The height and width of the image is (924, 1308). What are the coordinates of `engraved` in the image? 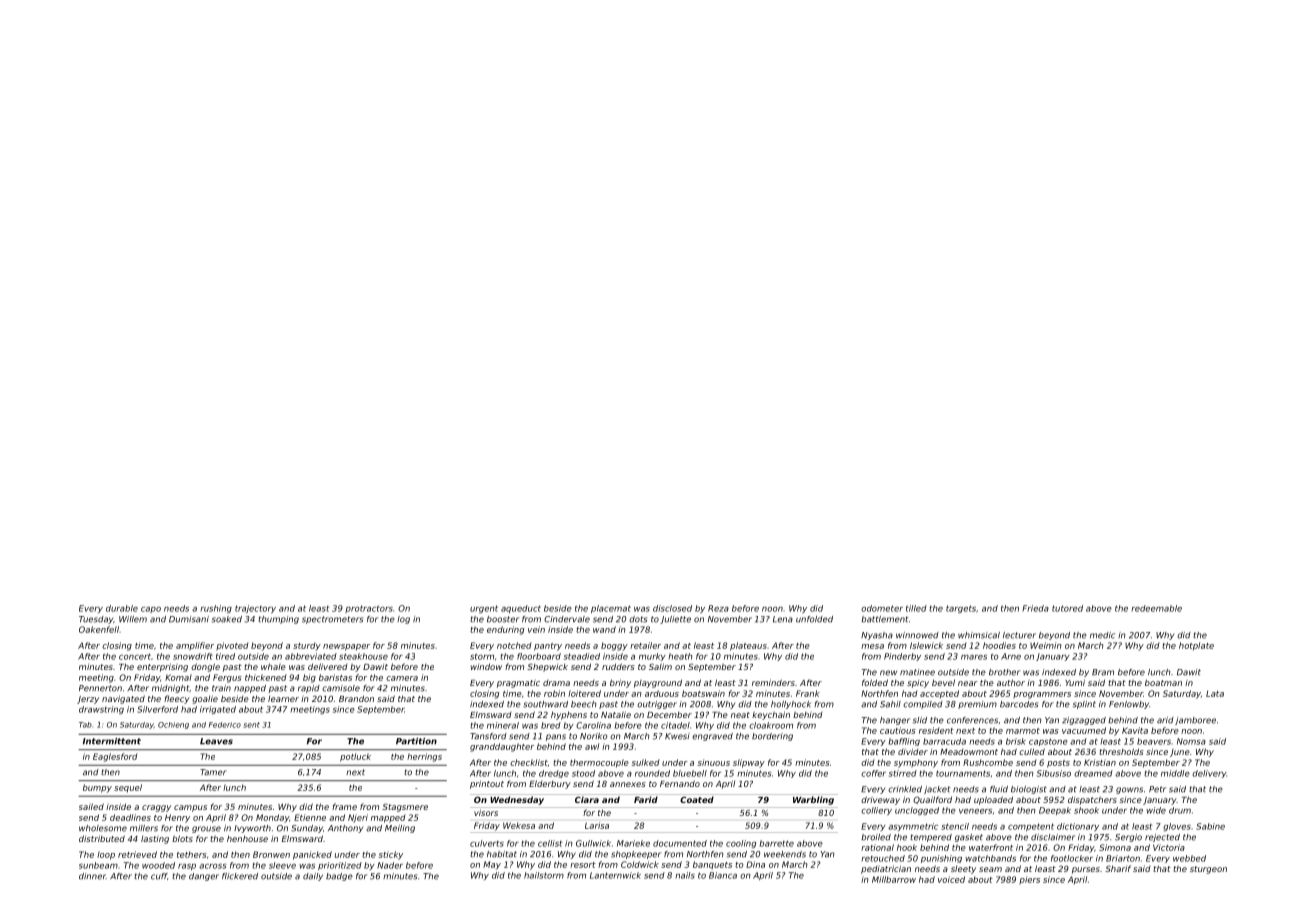 It's located at (712, 737).
